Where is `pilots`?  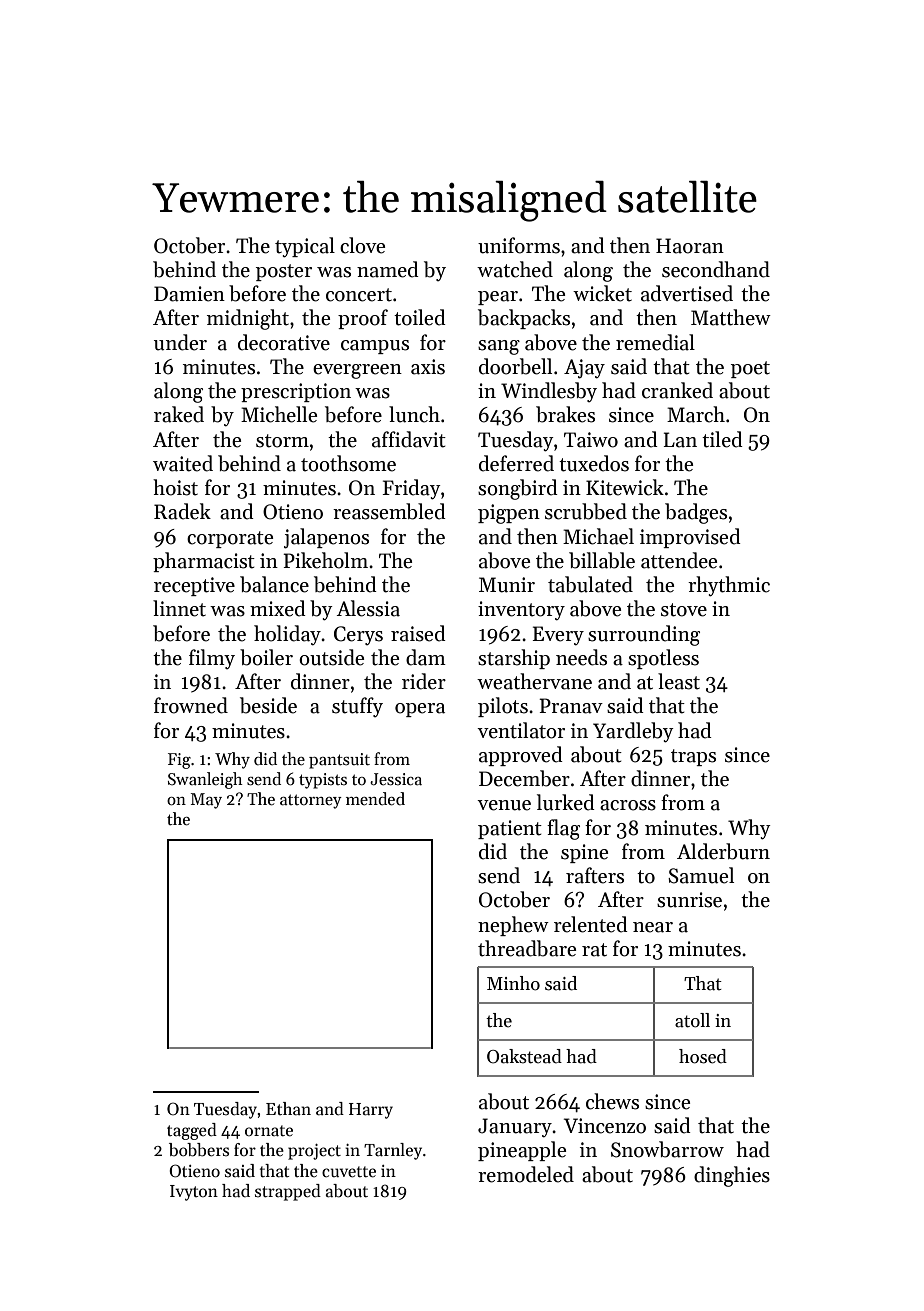
pilots is located at coordinates (503, 707).
